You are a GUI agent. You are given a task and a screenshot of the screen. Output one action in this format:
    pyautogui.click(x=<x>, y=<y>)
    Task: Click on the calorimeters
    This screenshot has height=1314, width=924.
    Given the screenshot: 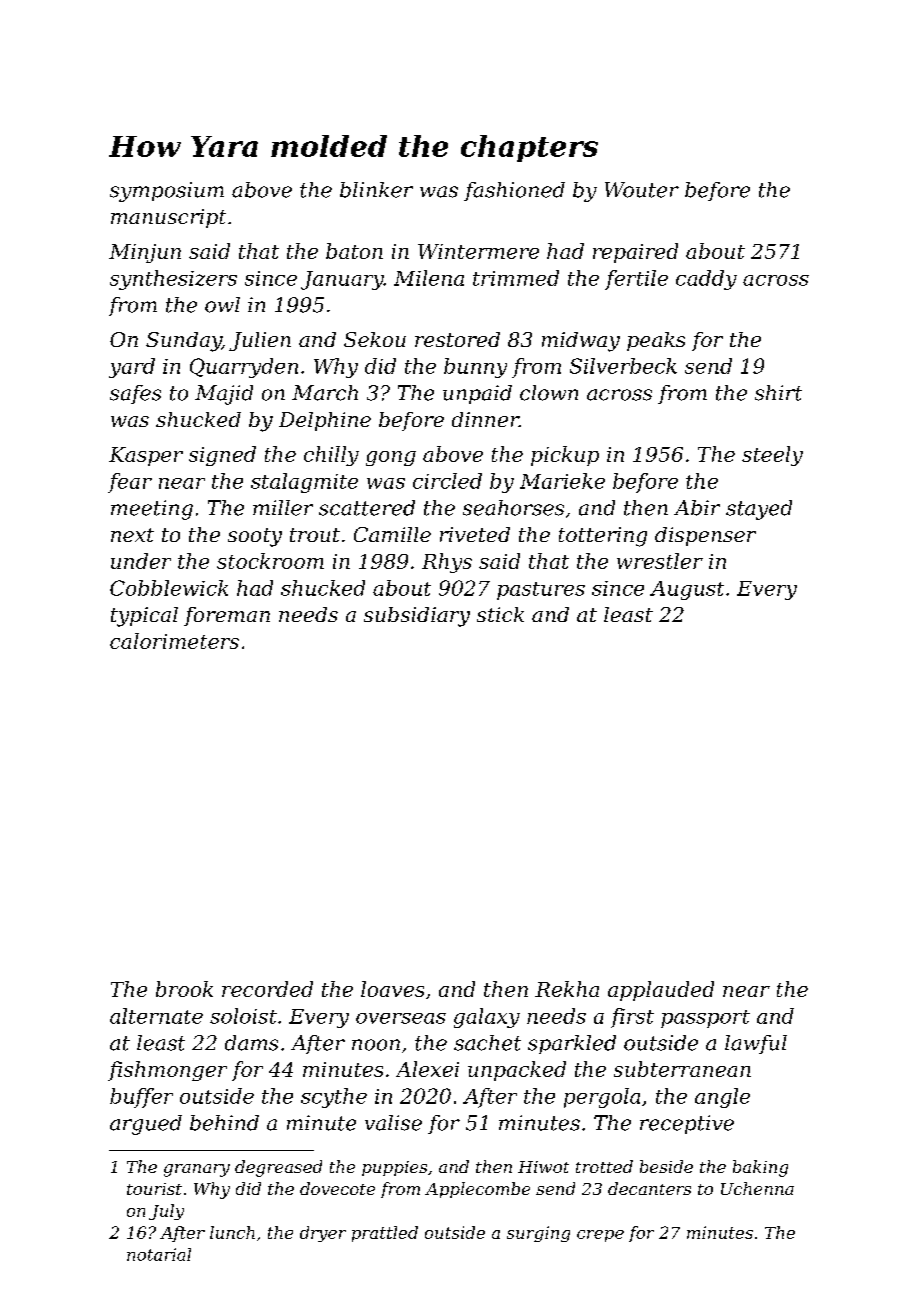 What is the action you would take?
    pyautogui.click(x=174, y=641)
